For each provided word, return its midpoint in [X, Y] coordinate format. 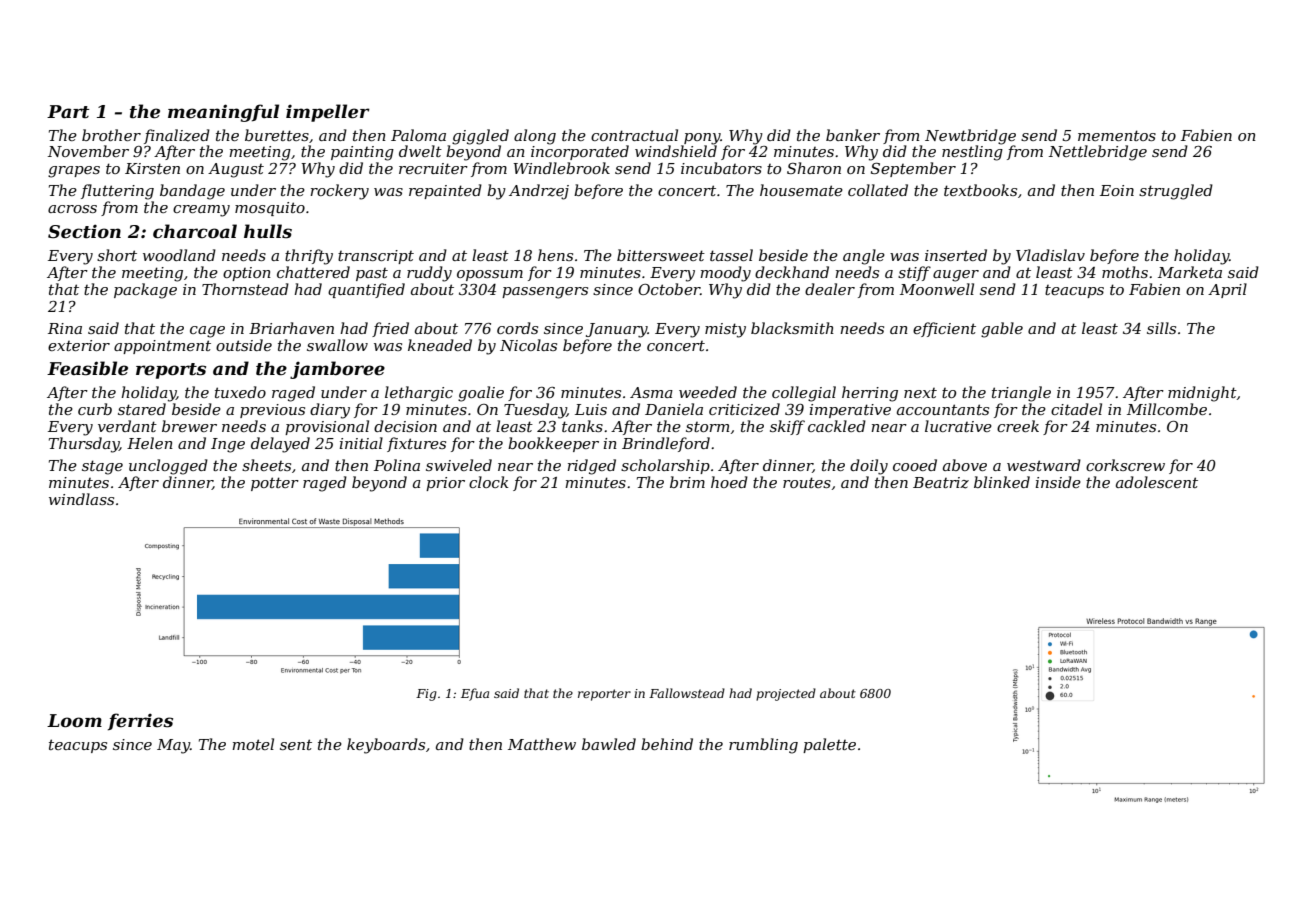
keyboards [386, 746]
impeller [328, 113]
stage [102, 467]
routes [807, 482]
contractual [634, 135]
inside [1058, 482]
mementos [1117, 135]
